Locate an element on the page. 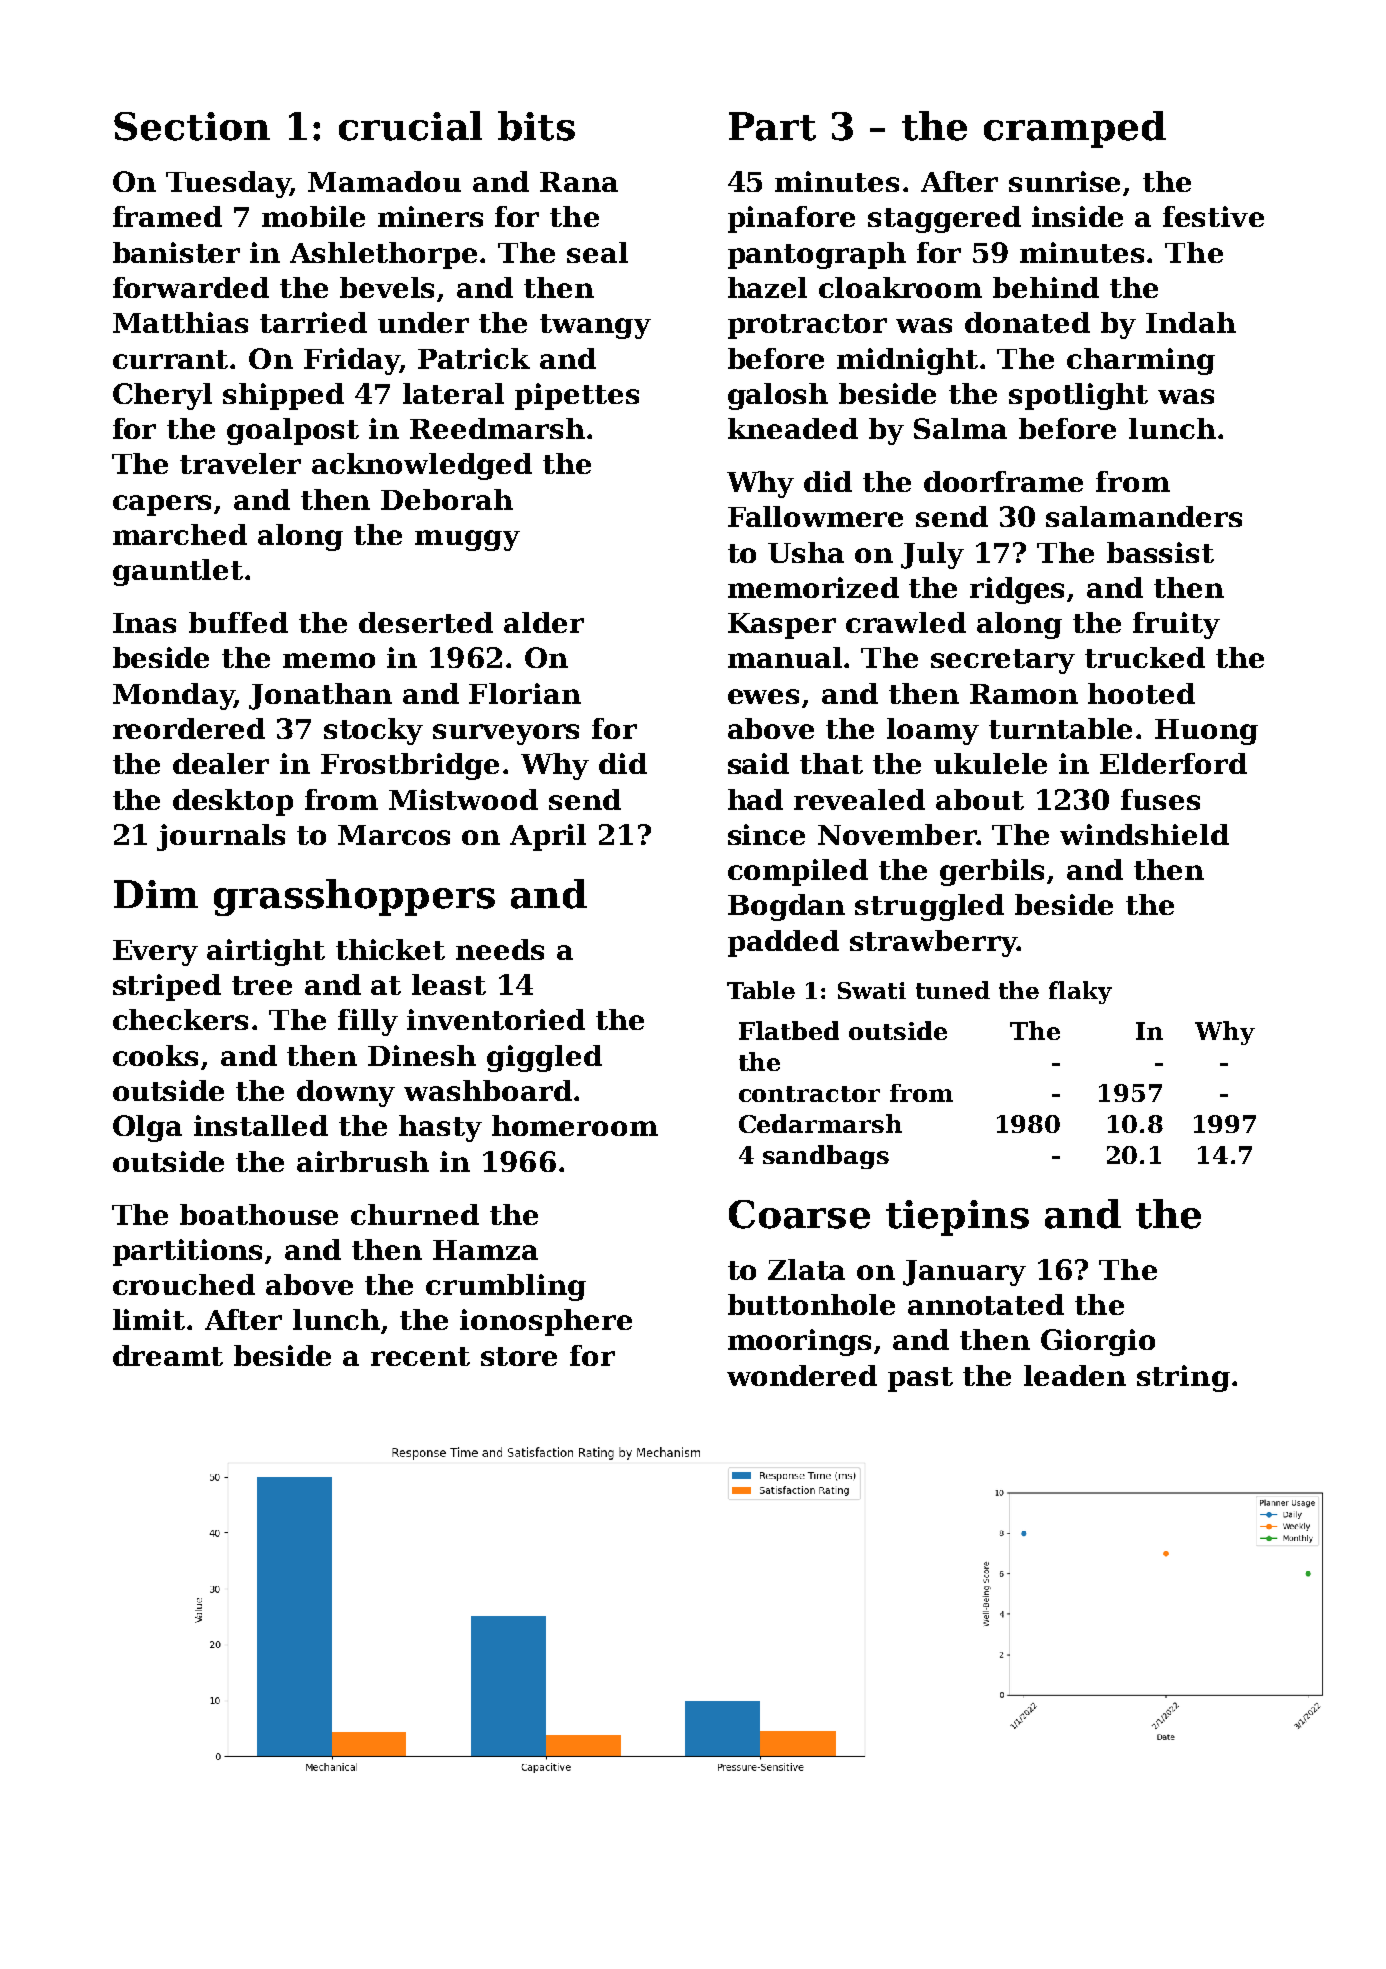 Image resolution: width=1386 pixels, height=1969 pixels. alder is located at coordinates (544, 622).
